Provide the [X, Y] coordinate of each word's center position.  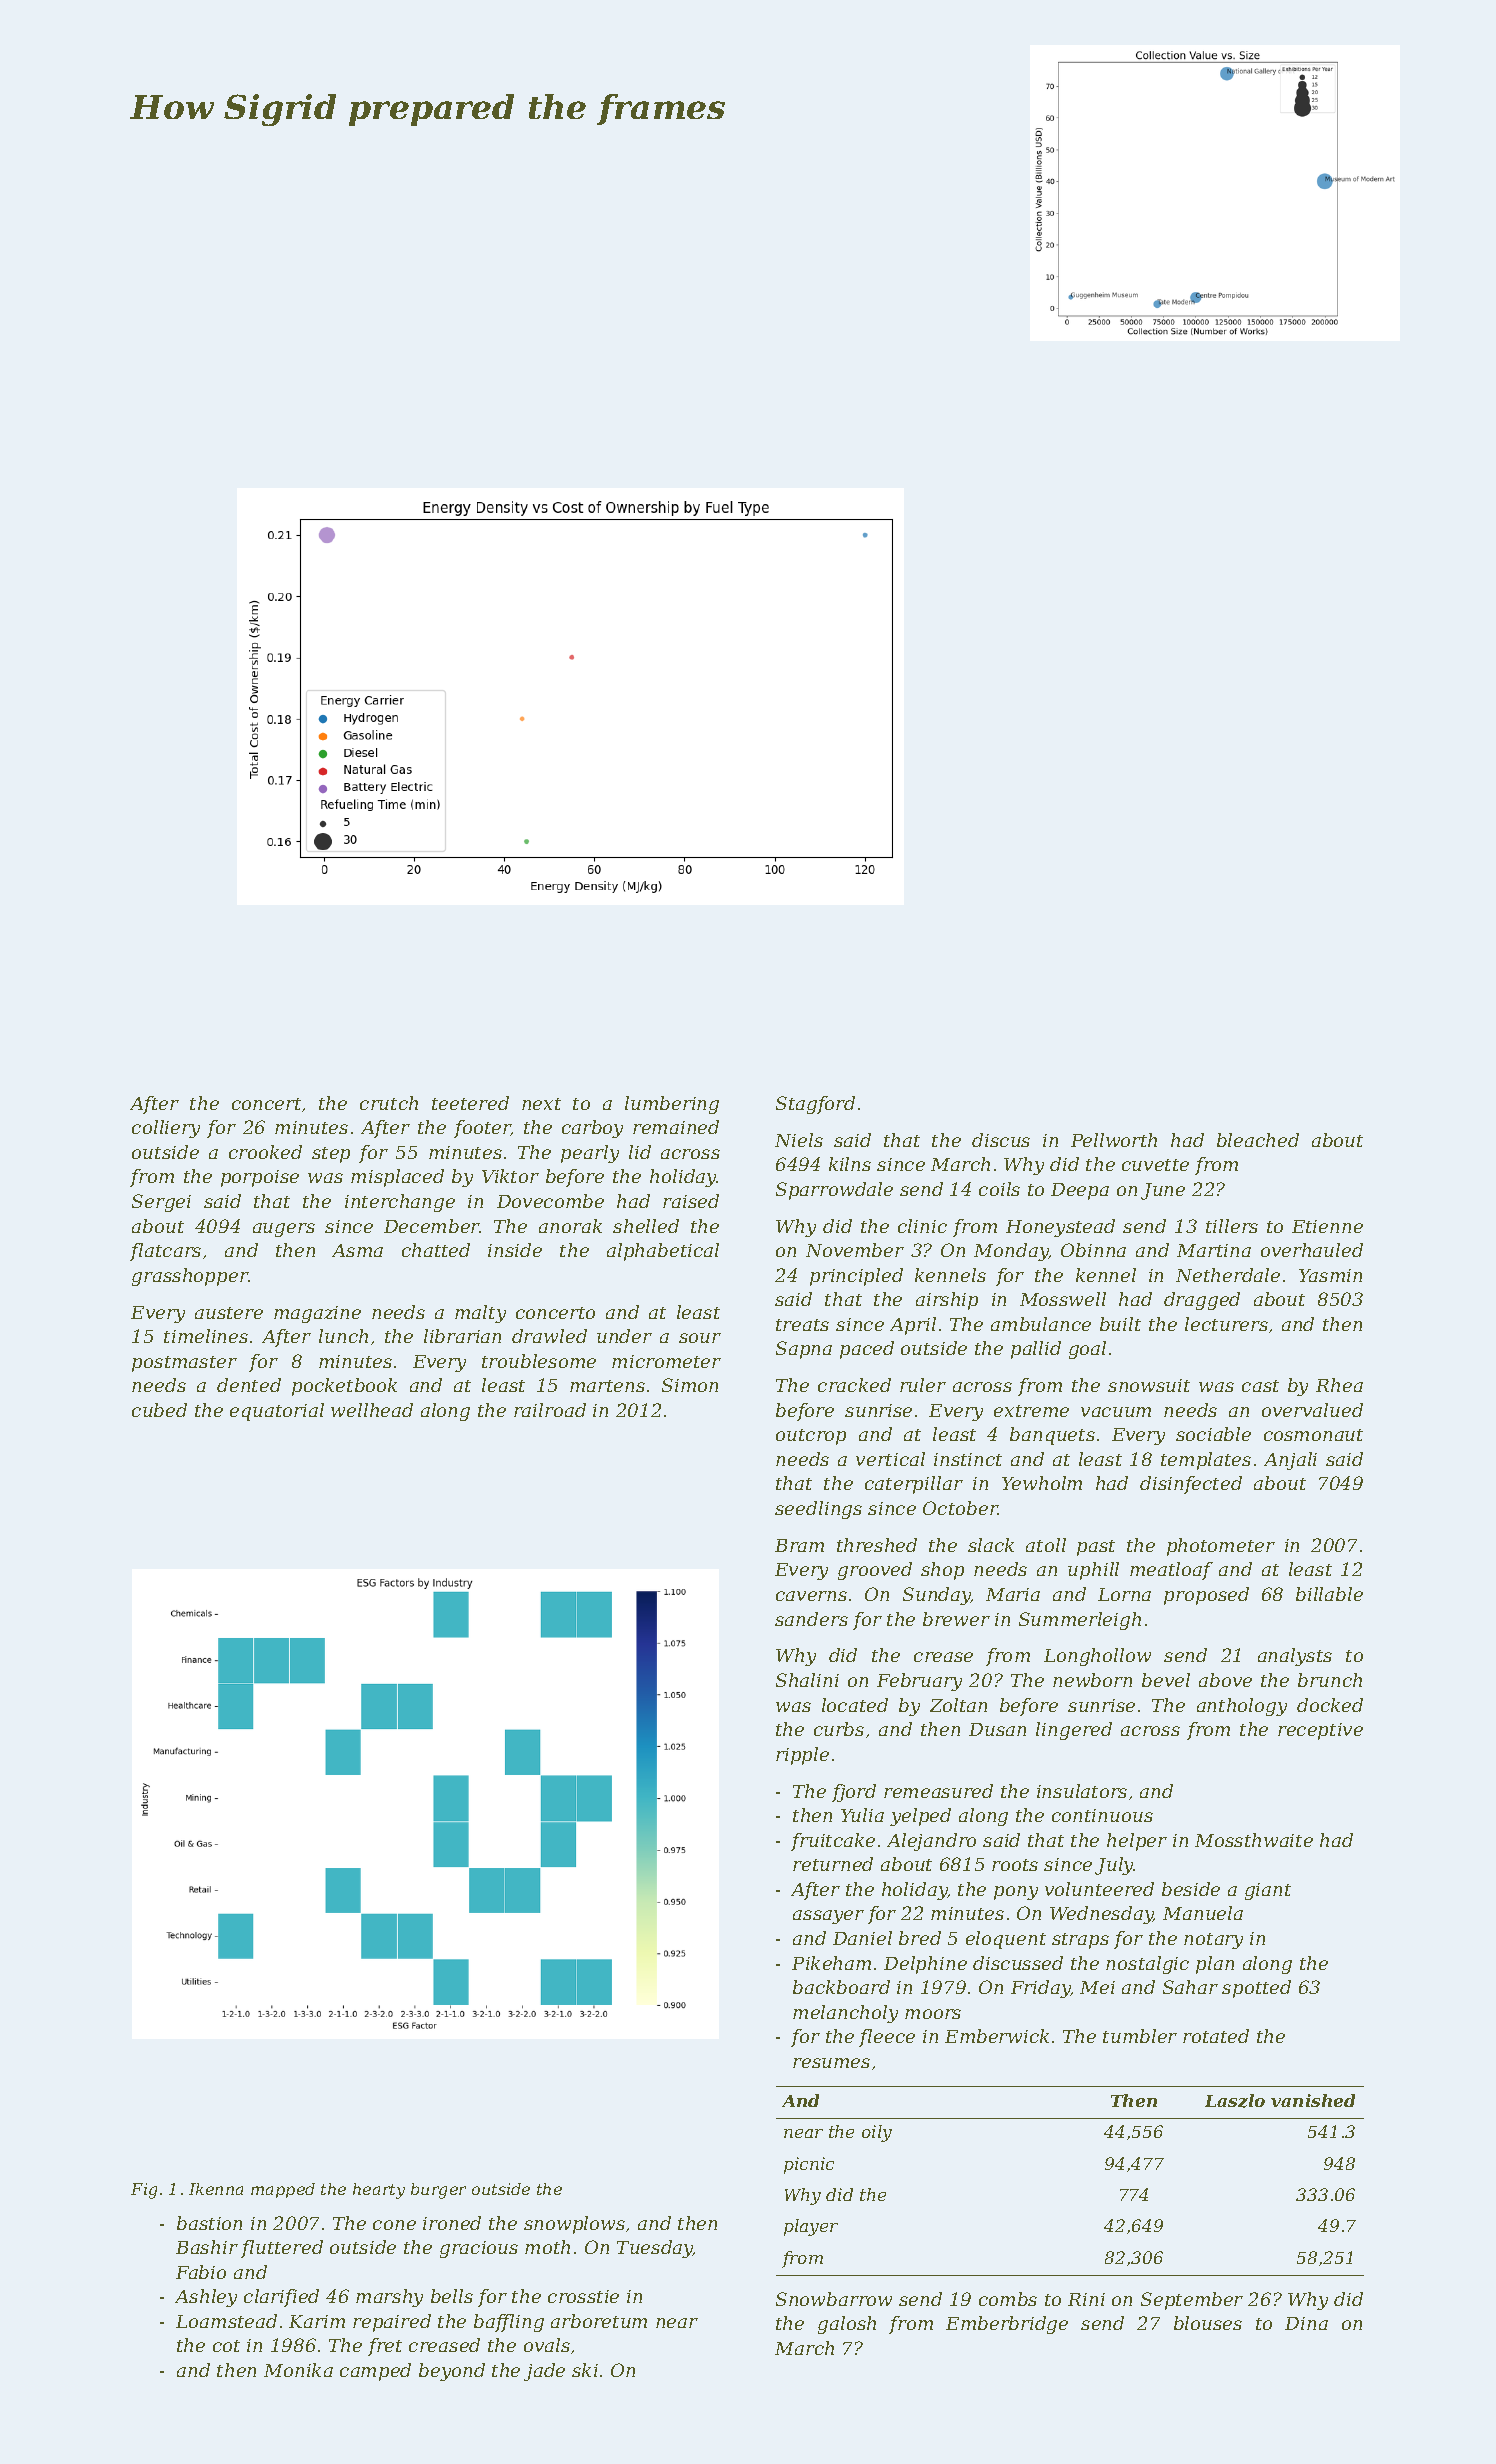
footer [482, 1129]
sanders [811, 1619]
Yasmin [1330, 1275]
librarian [462, 1336]
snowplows [574, 2225]
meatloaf [1171, 1571]
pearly [590, 1154]
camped [375, 2372]
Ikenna [216, 2189]
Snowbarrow [834, 2299]
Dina [1306, 2323]
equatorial [277, 1412]
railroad [550, 1410]
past [1096, 1548]
